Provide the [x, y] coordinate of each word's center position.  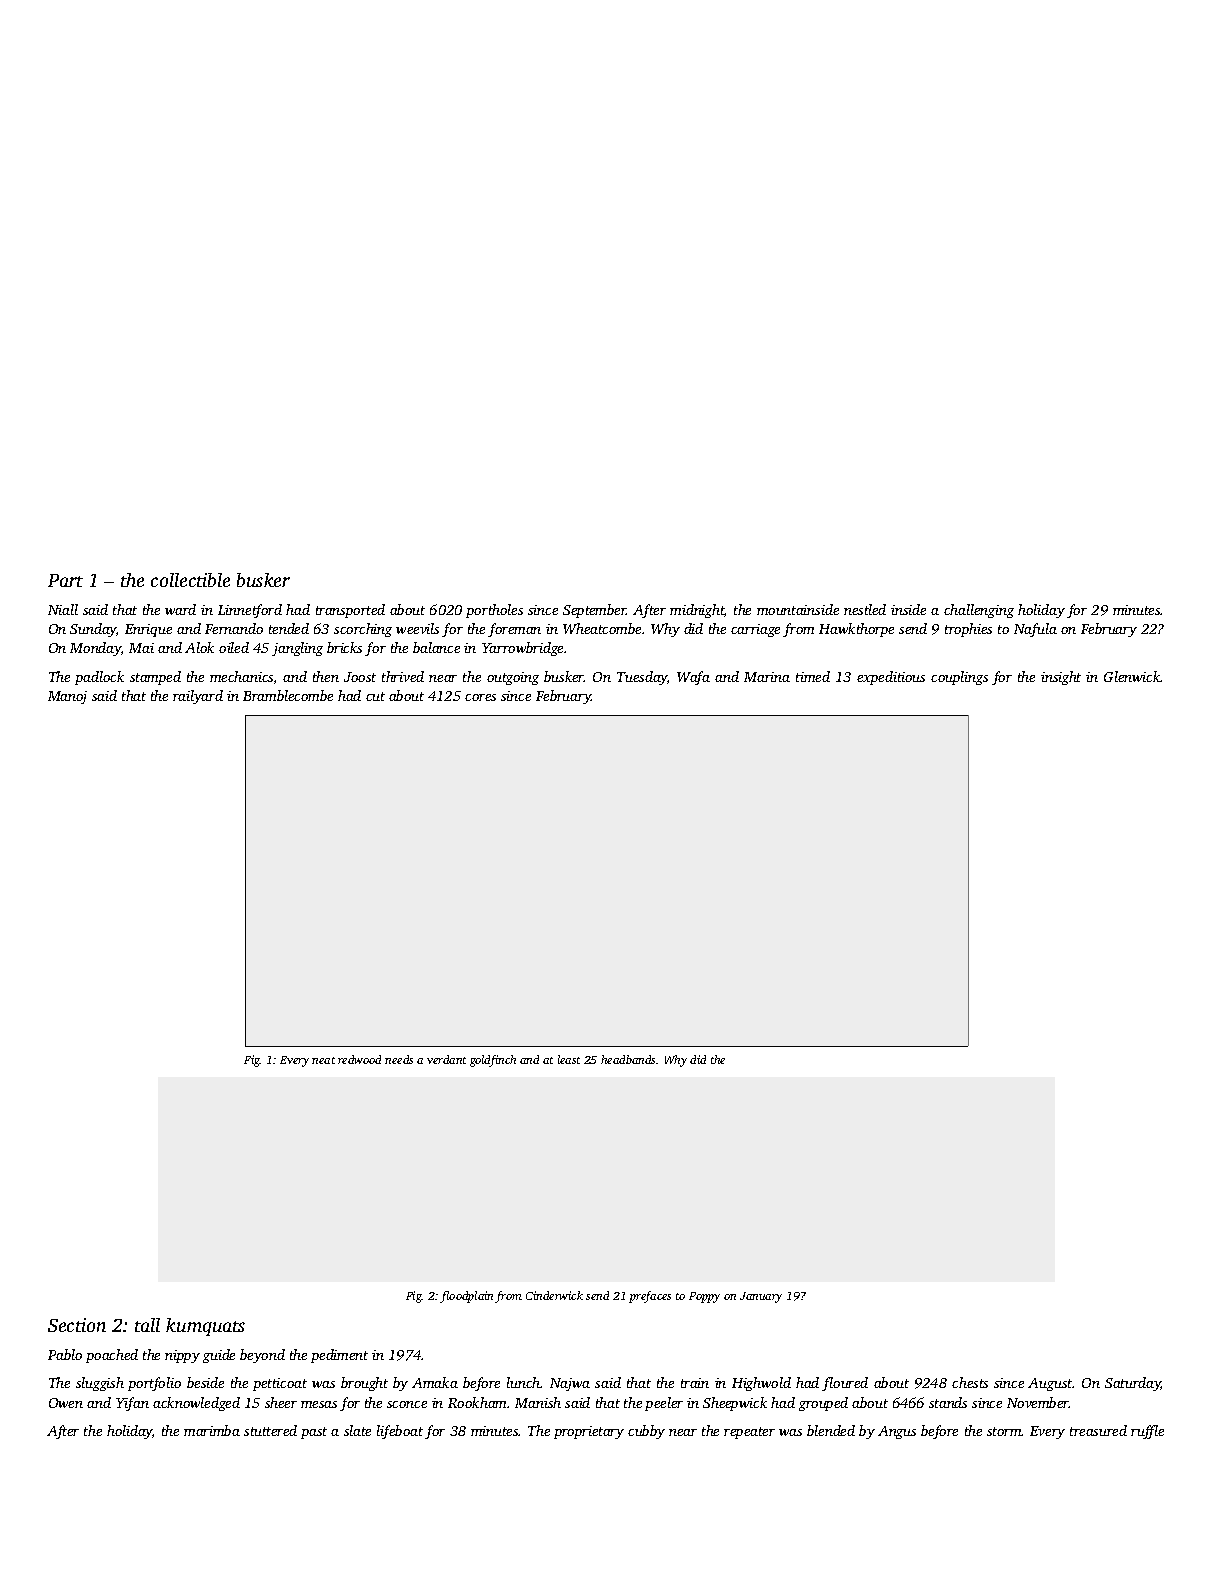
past [314, 1433]
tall [147, 1325]
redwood [359, 1059]
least [569, 1059]
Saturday [1133, 1384]
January [761, 1297]
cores [480, 697]
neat [323, 1060]
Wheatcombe [602, 628]
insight [1061, 678]
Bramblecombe [288, 695]
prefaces [650, 1297]
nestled [865, 609]
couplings [959, 678]
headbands [628, 1059]
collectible [190, 580]
